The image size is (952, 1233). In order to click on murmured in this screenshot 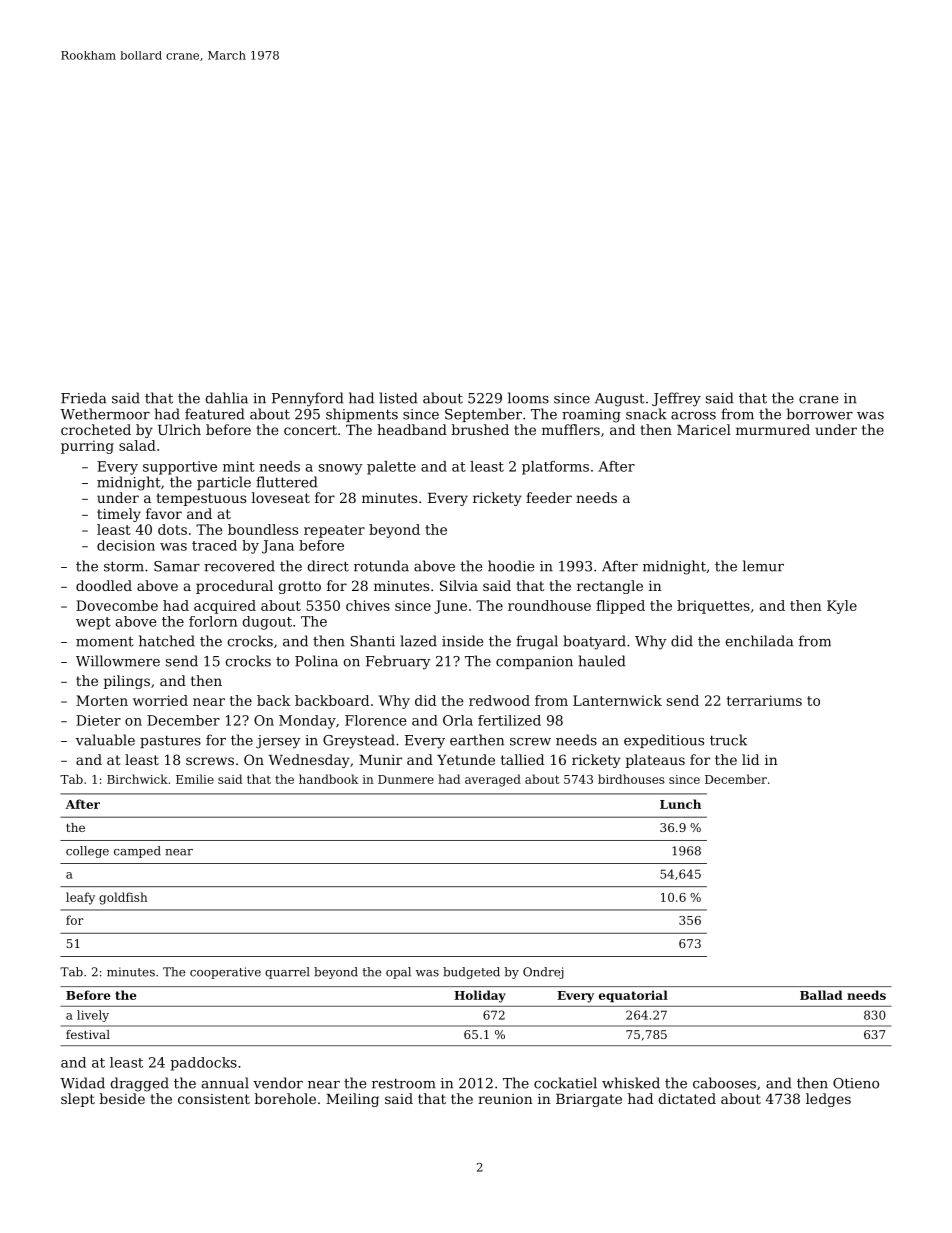, I will do `click(773, 429)`.
